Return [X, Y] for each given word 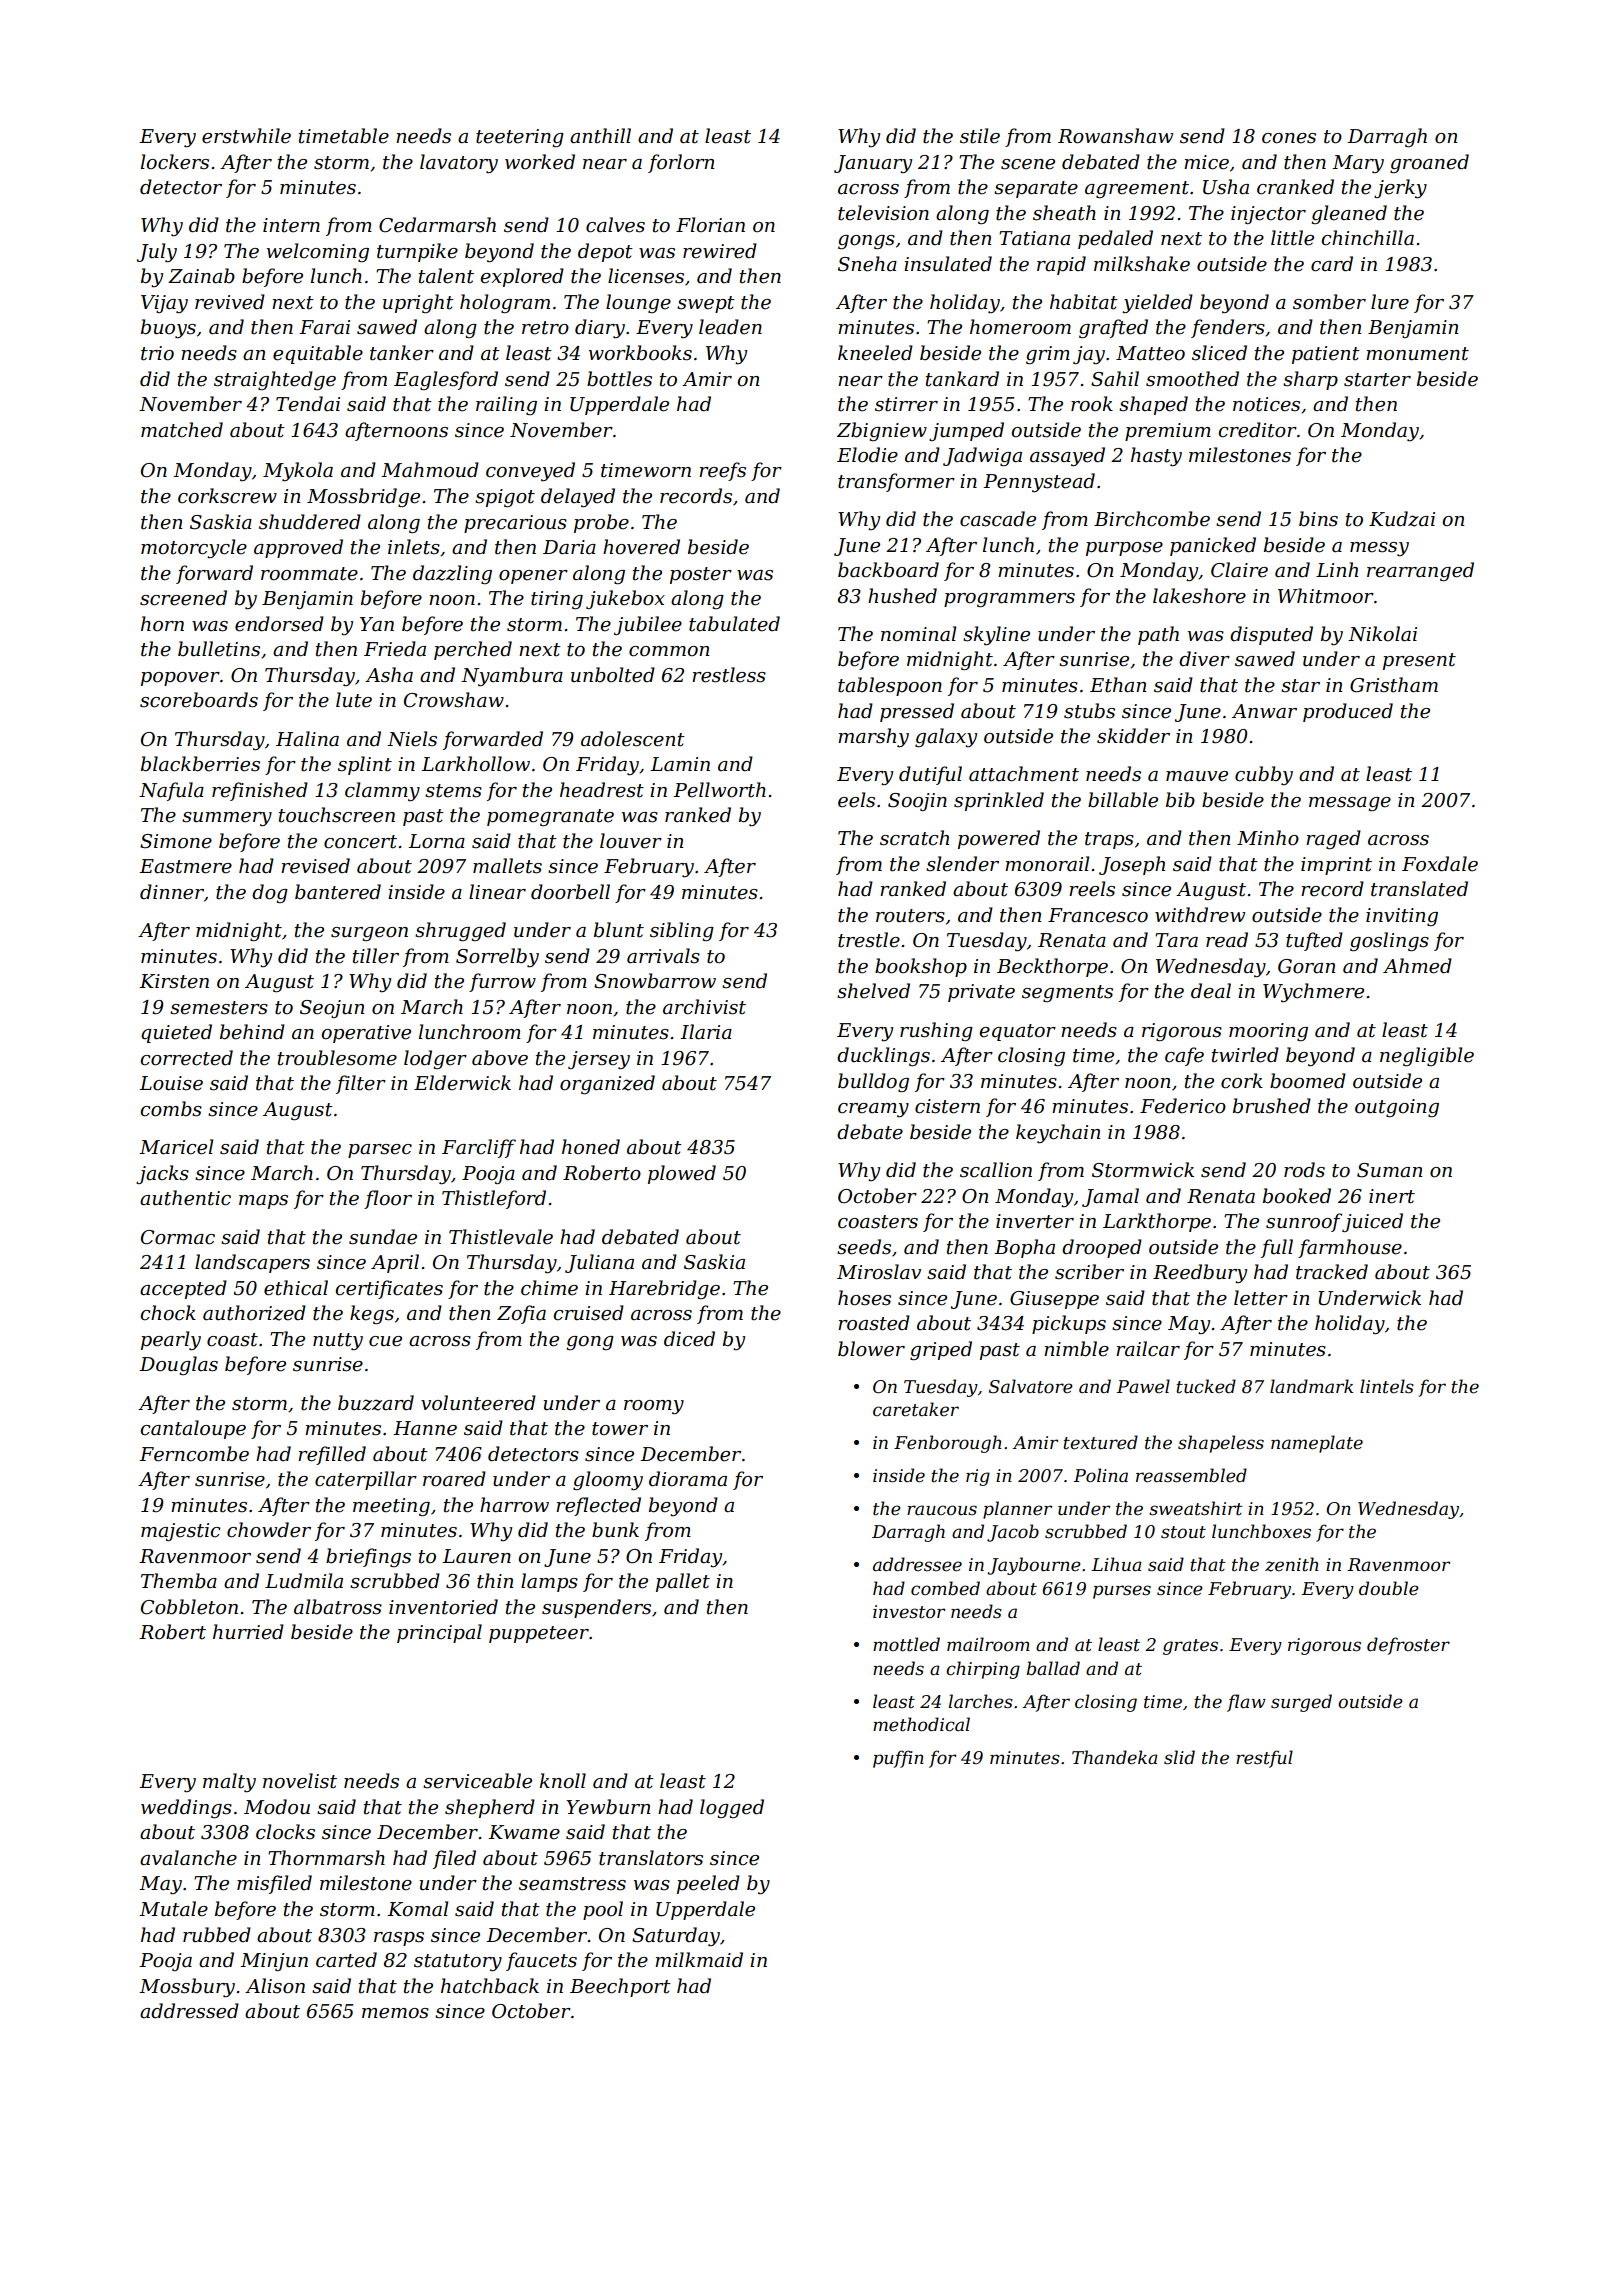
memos [395, 2013]
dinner [172, 892]
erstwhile [246, 136]
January [873, 164]
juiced [1372, 1222]
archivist [704, 1007]
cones [1289, 138]
